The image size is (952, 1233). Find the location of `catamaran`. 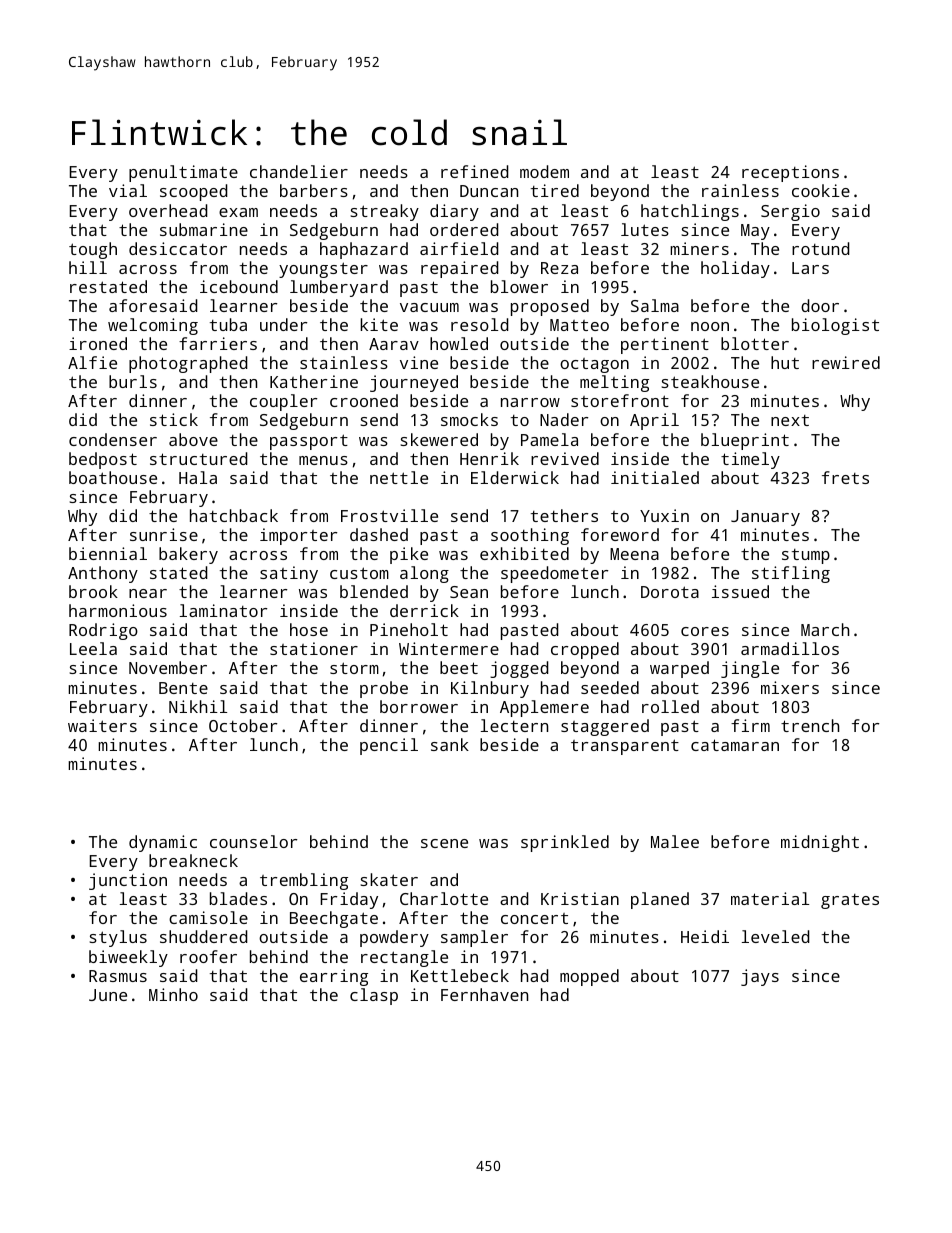

catamaran is located at coordinates (735, 745).
